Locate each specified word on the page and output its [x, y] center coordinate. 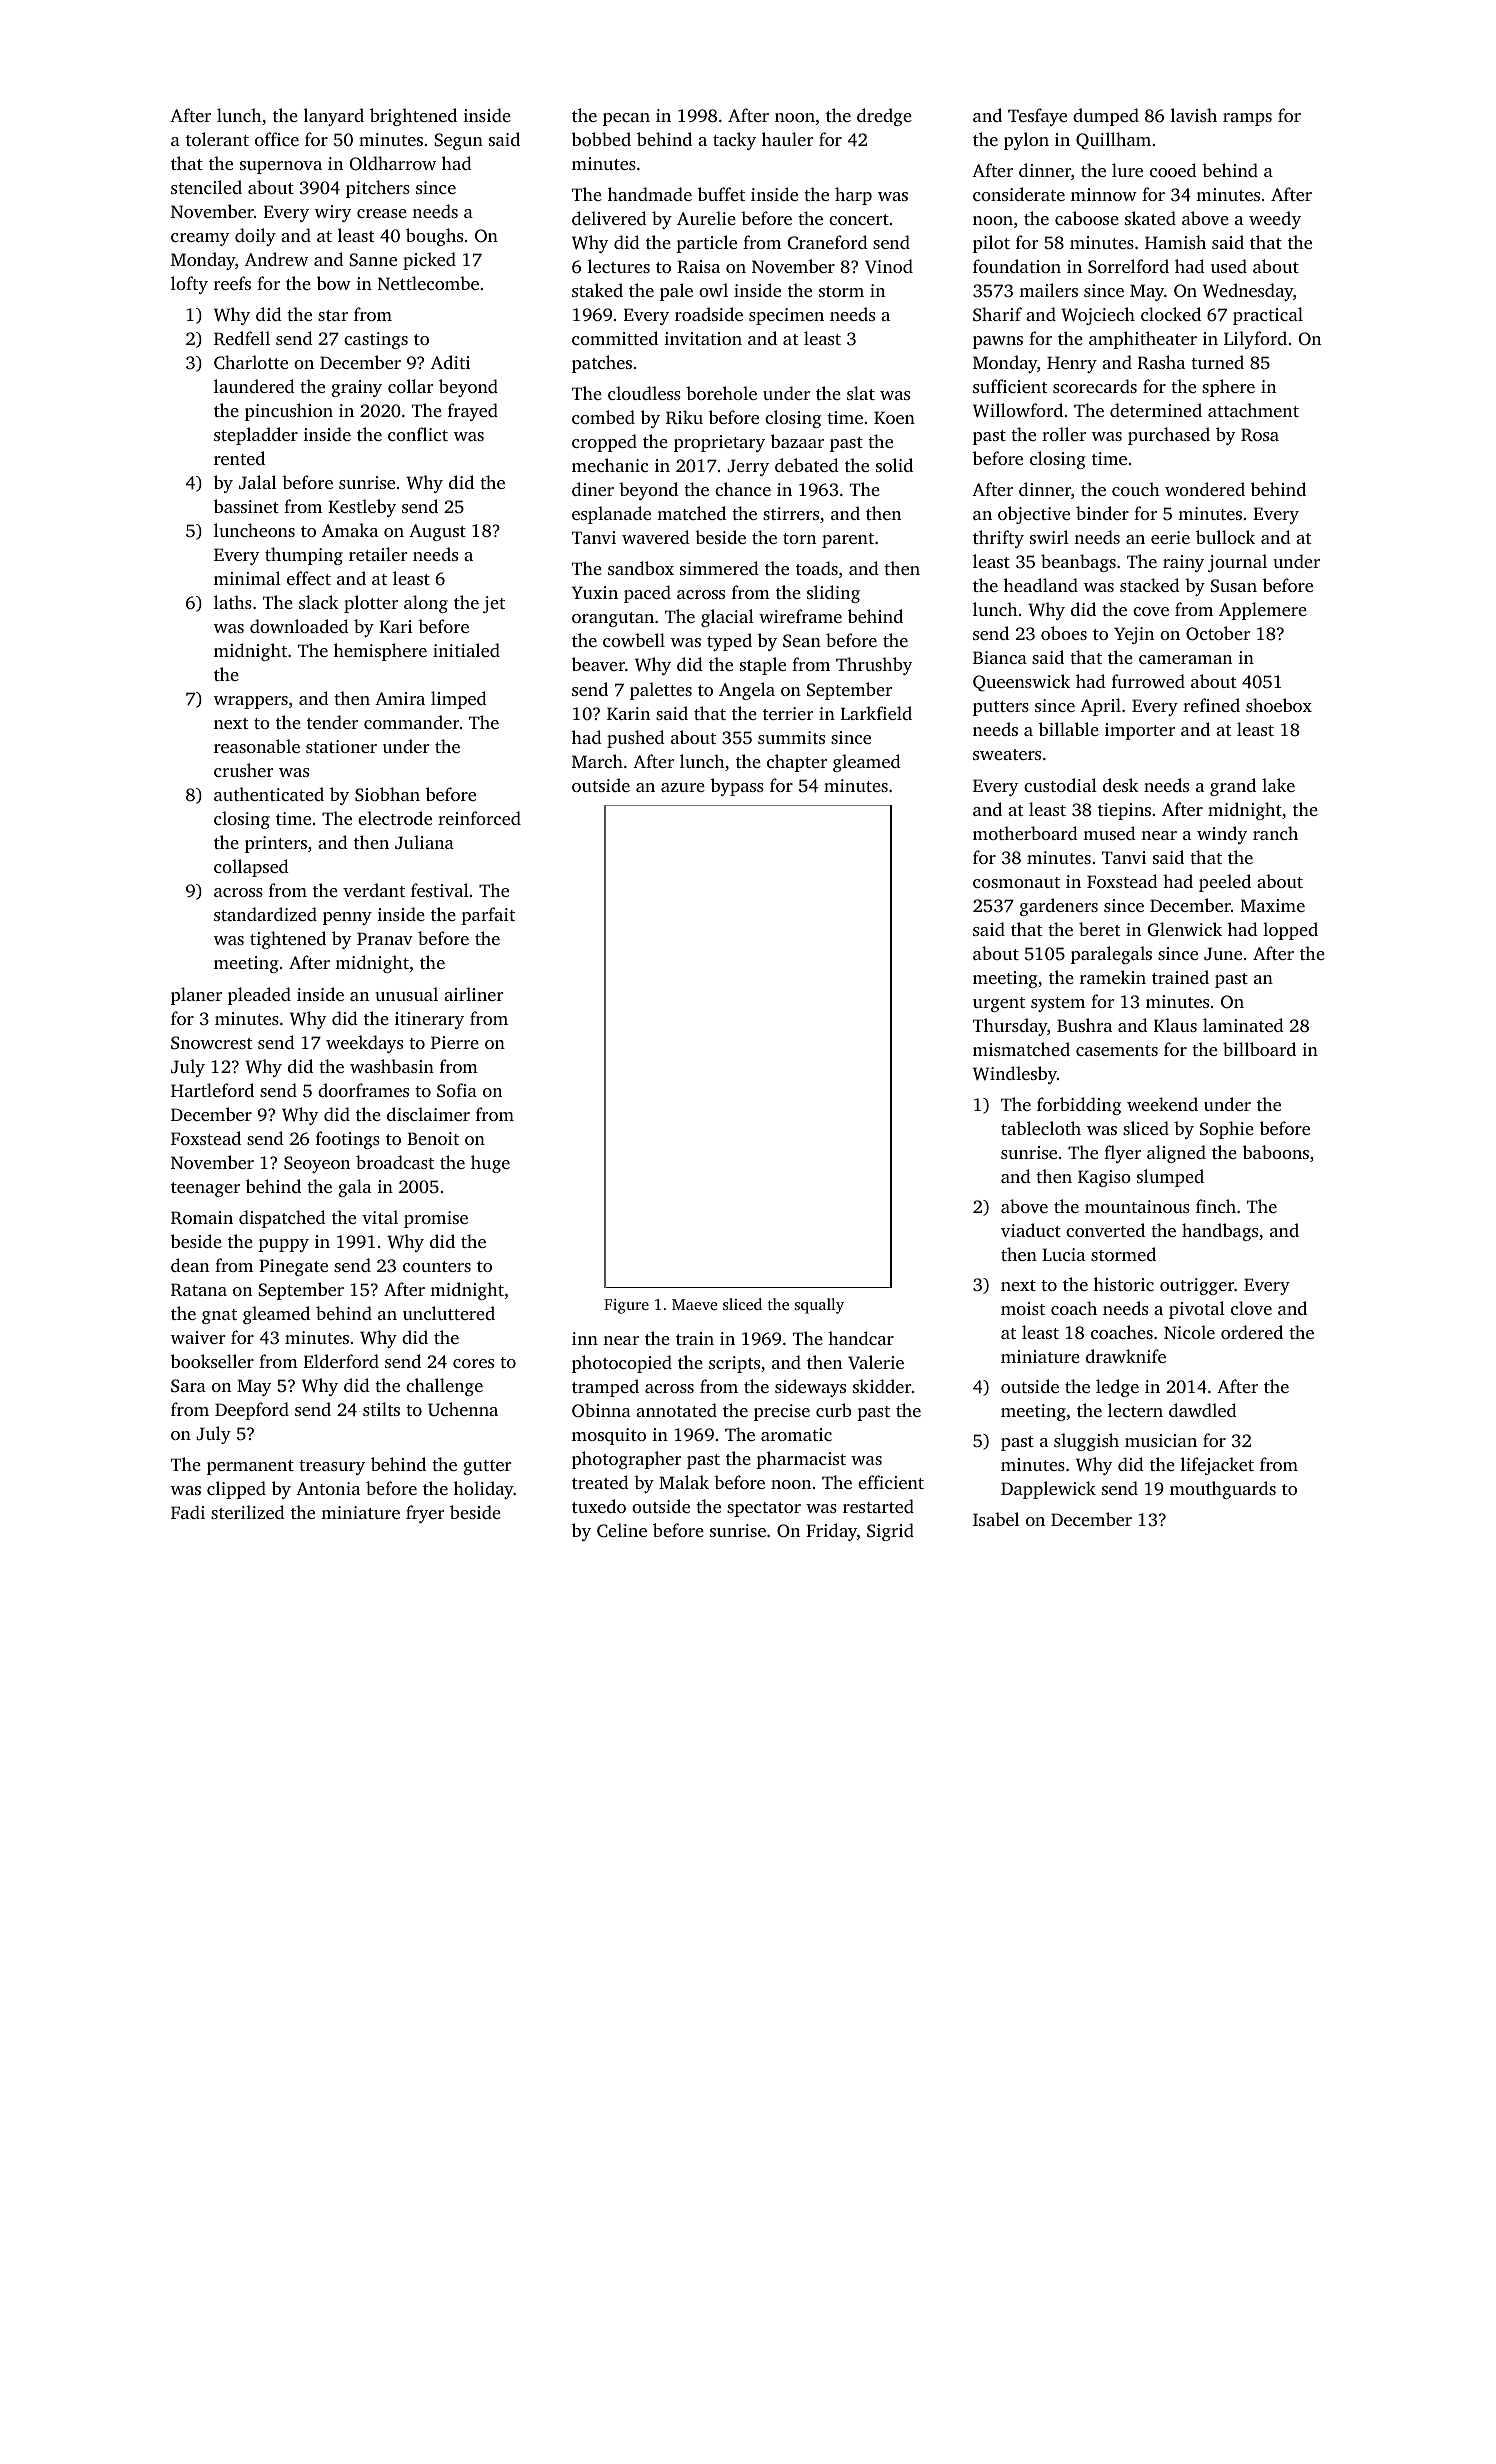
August [437, 532]
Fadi [188, 1512]
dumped [1106, 117]
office [277, 139]
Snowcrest [212, 1043]
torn [799, 538]
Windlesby [1015, 1075]
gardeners [1059, 907]
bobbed [601, 139]
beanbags [1078, 563]
